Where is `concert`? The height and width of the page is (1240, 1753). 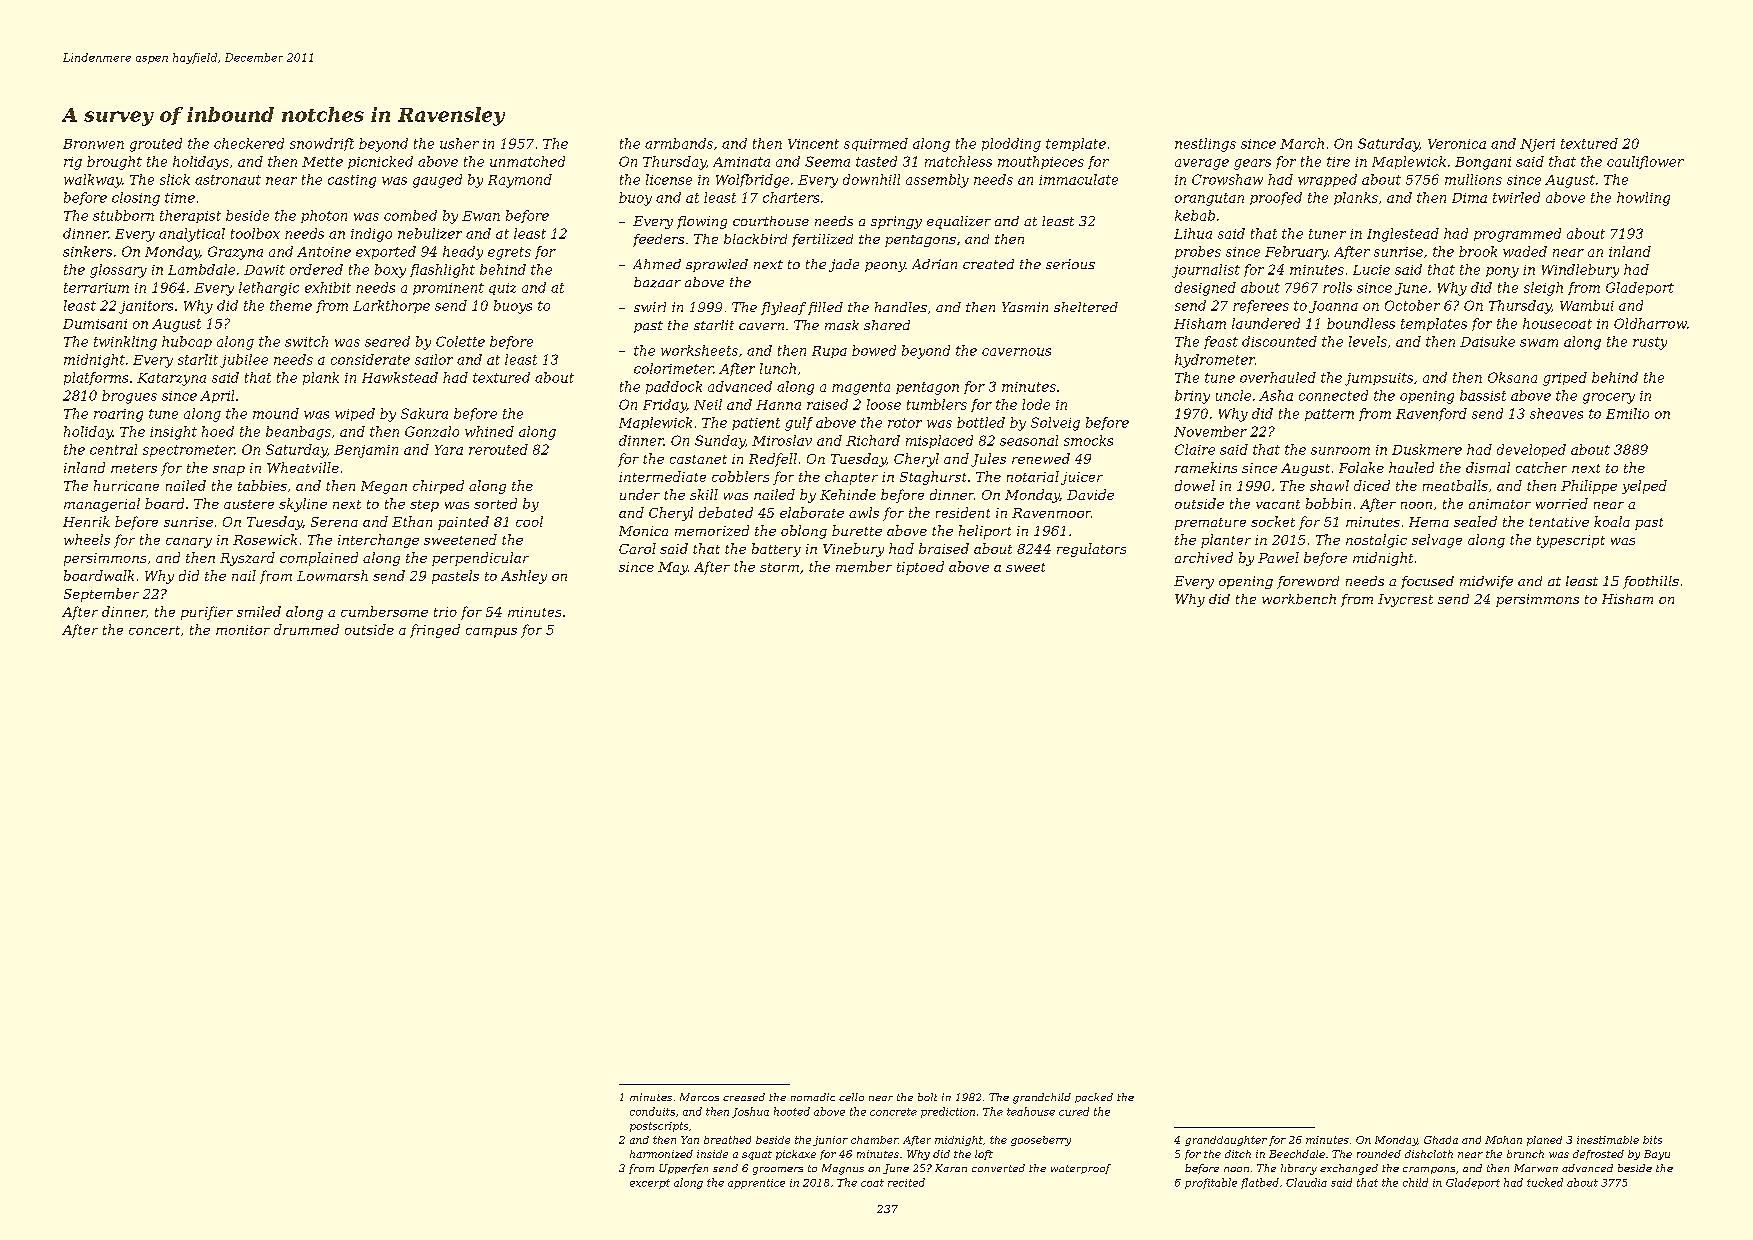
concert is located at coordinates (154, 630).
